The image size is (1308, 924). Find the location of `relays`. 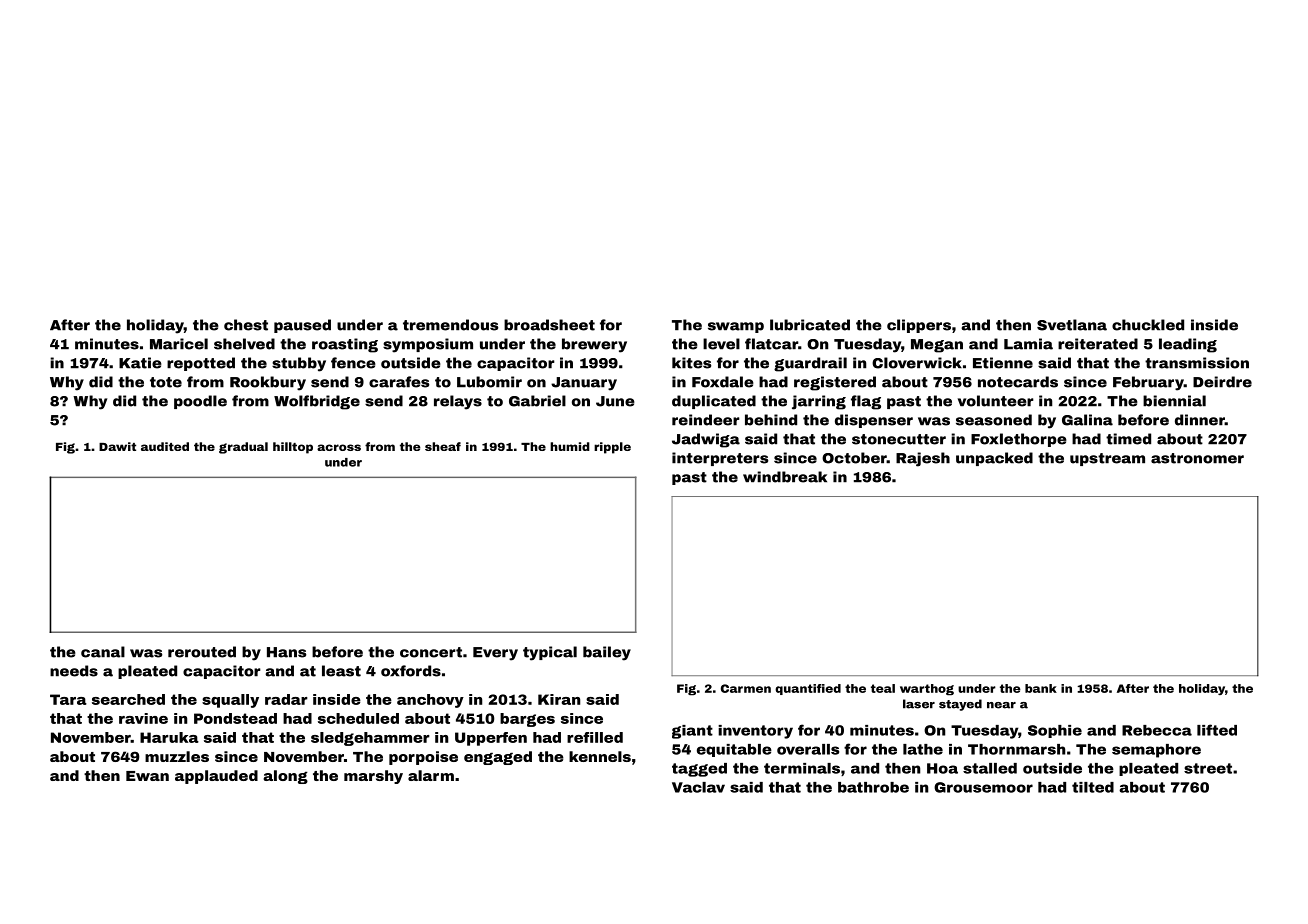

relays is located at coordinates (458, 402).
